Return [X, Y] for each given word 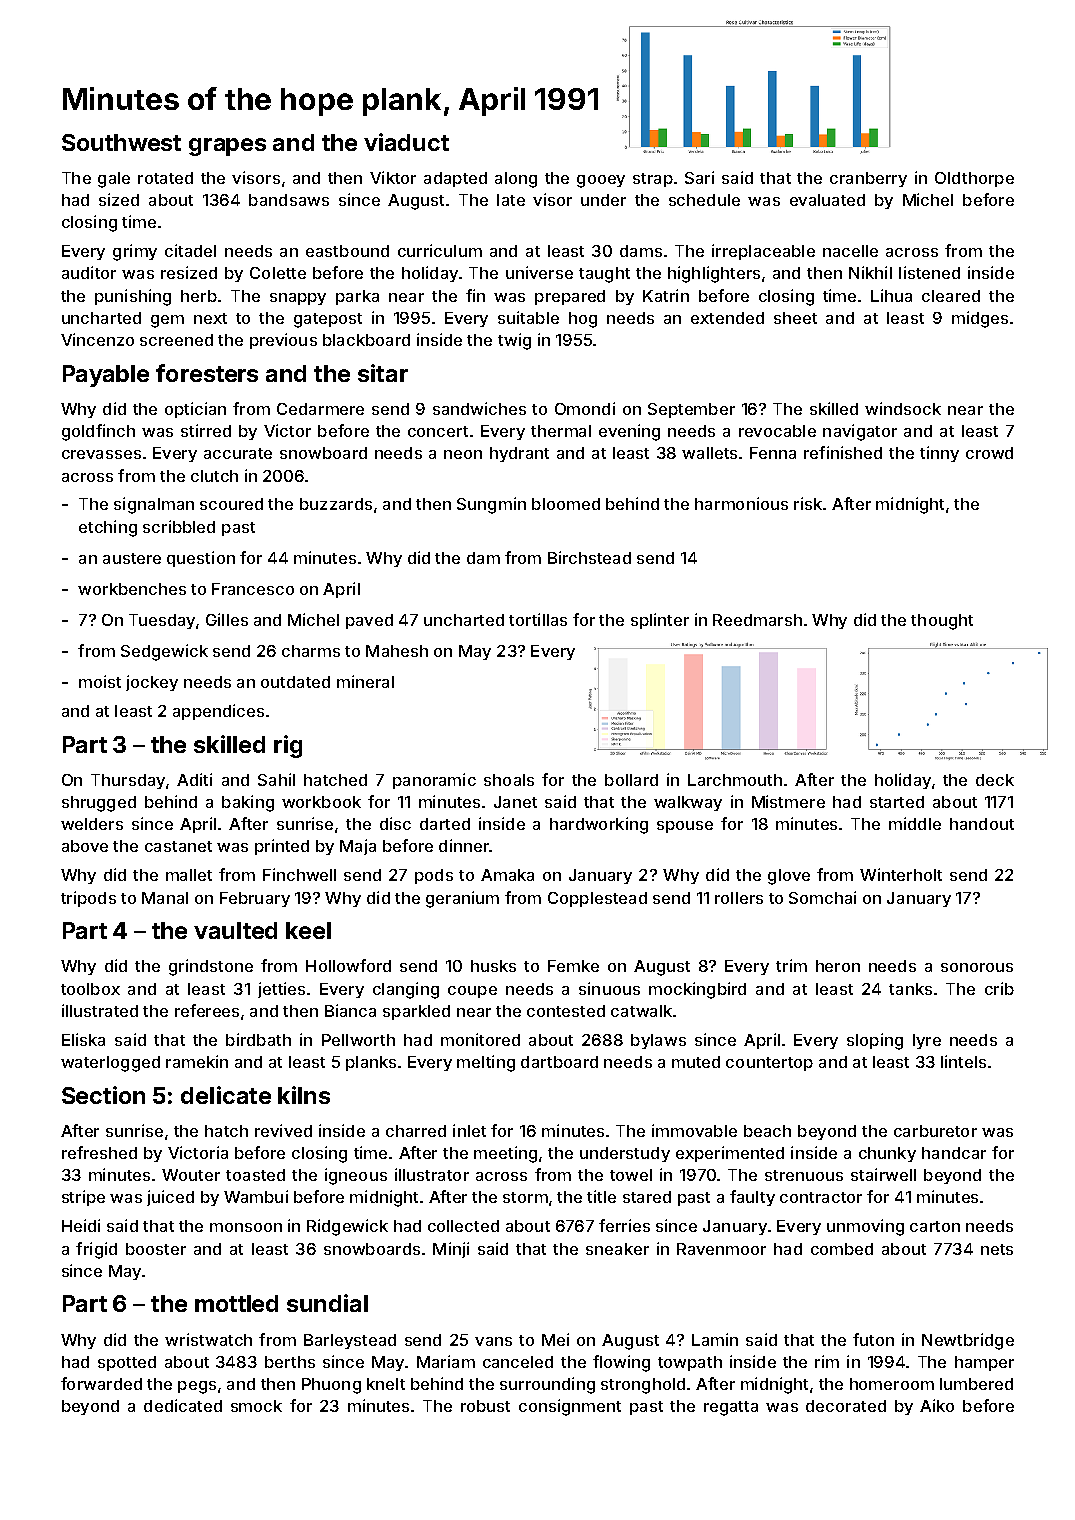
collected [463, 1226]
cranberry [868, 179]
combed [842, 1249]
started [897, 802]
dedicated [183, 1405]
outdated [295, 682]
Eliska [83, 1039]
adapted [455, 179]
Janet [515, 802]
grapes [227, 147]
